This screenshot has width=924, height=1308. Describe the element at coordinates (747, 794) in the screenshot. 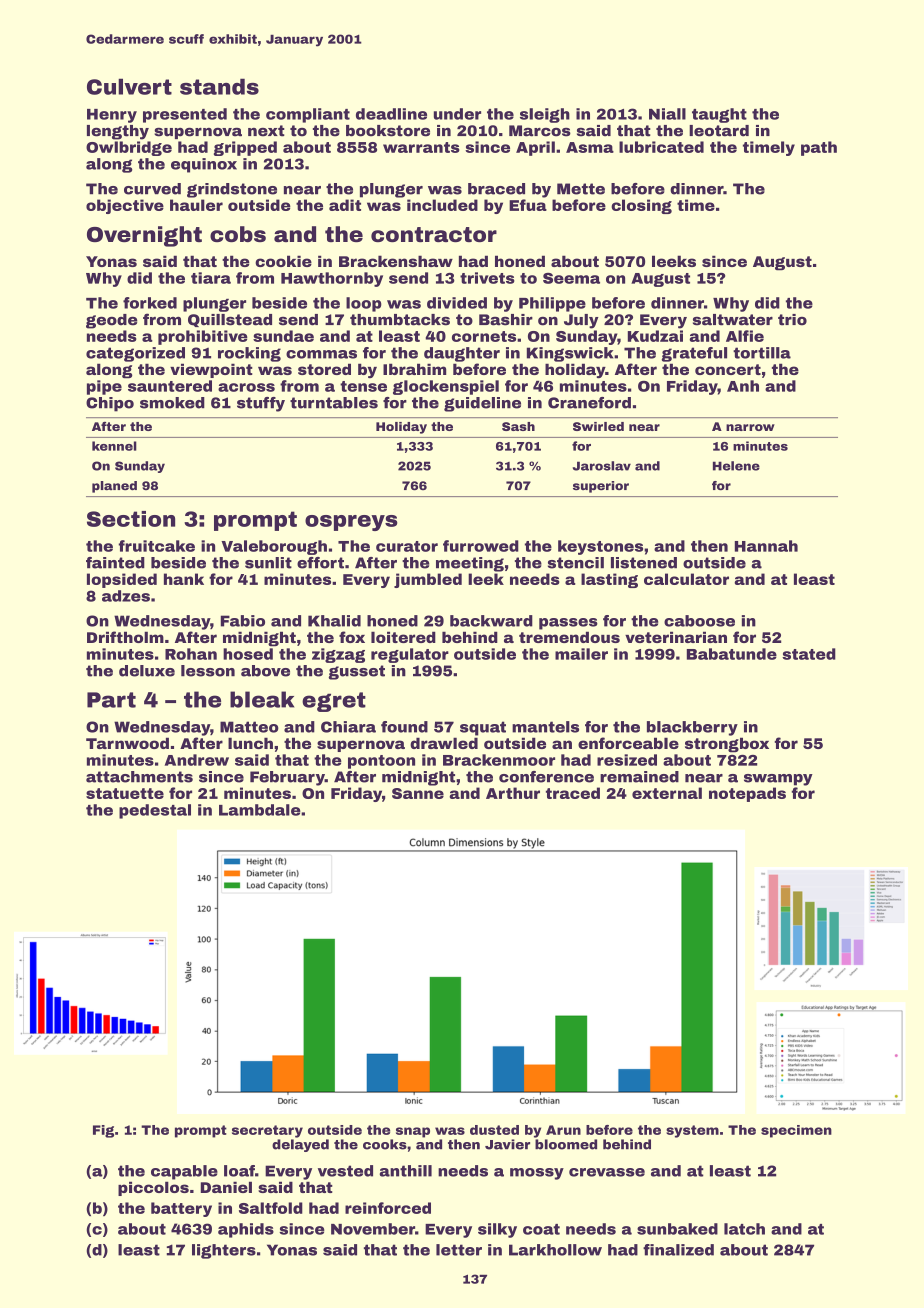

I see `notepads` at that location.
